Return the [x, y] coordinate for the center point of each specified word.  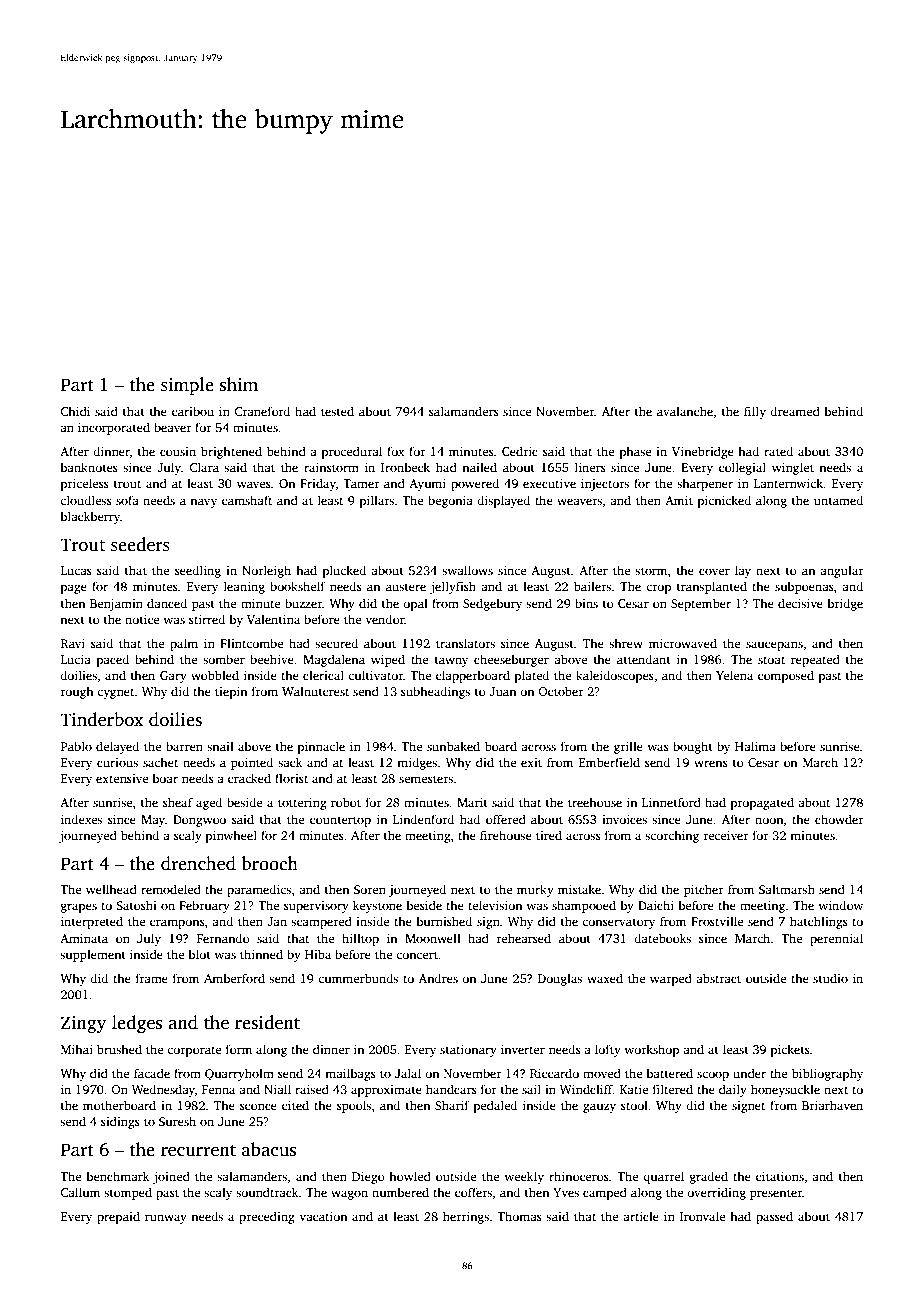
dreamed [795, 411]
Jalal [408, 1073]
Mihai [77, 1049]
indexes [81, 819]
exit [531, 762]
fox [396, 451]
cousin [178, 451]
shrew [626, 643]
